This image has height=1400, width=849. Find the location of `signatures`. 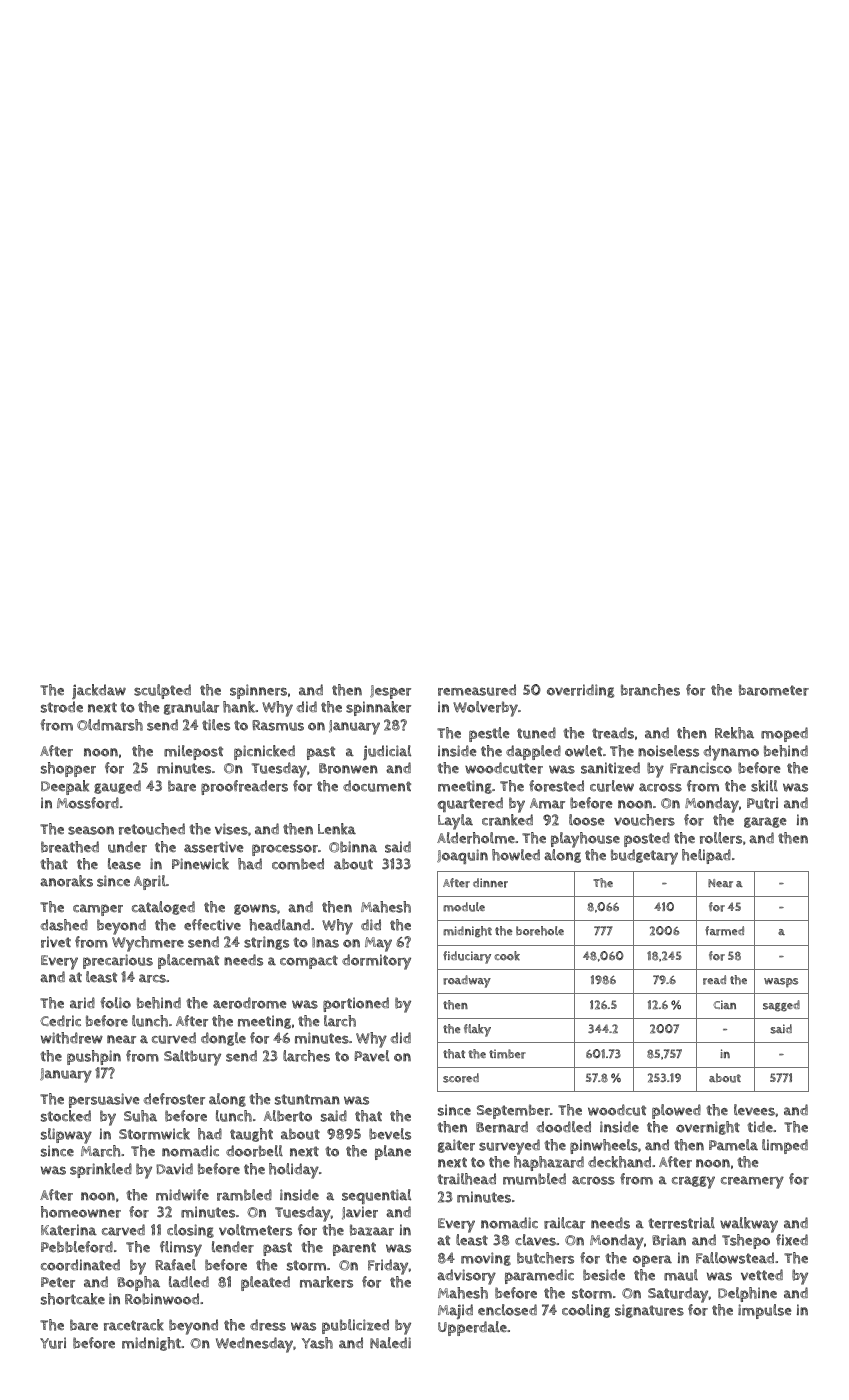

signatures is located at coordinates (649, 1311).
